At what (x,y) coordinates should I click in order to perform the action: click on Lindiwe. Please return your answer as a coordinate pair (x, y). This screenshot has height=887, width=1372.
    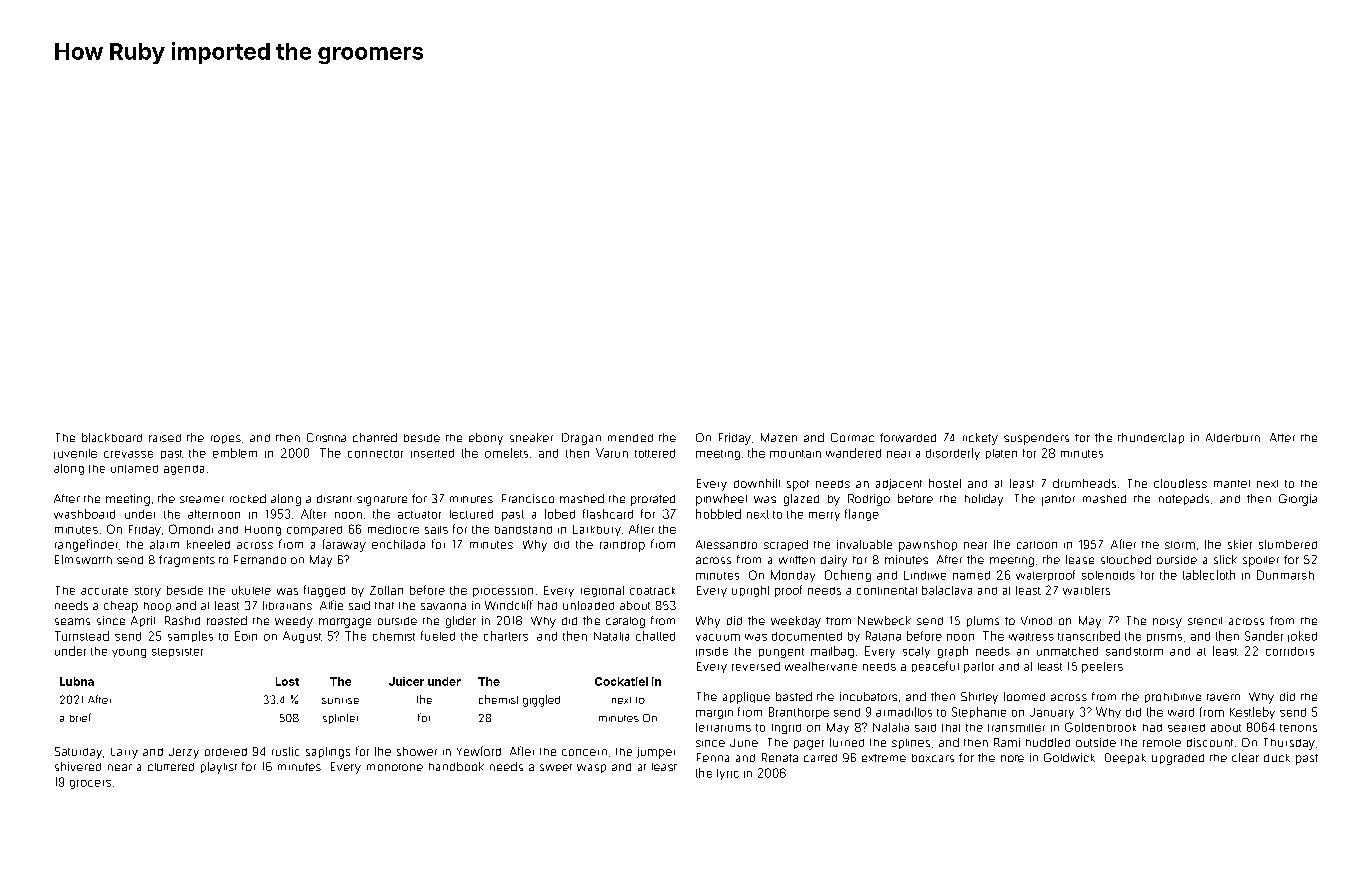
    Looking at the image, I should click on (925, 575).
